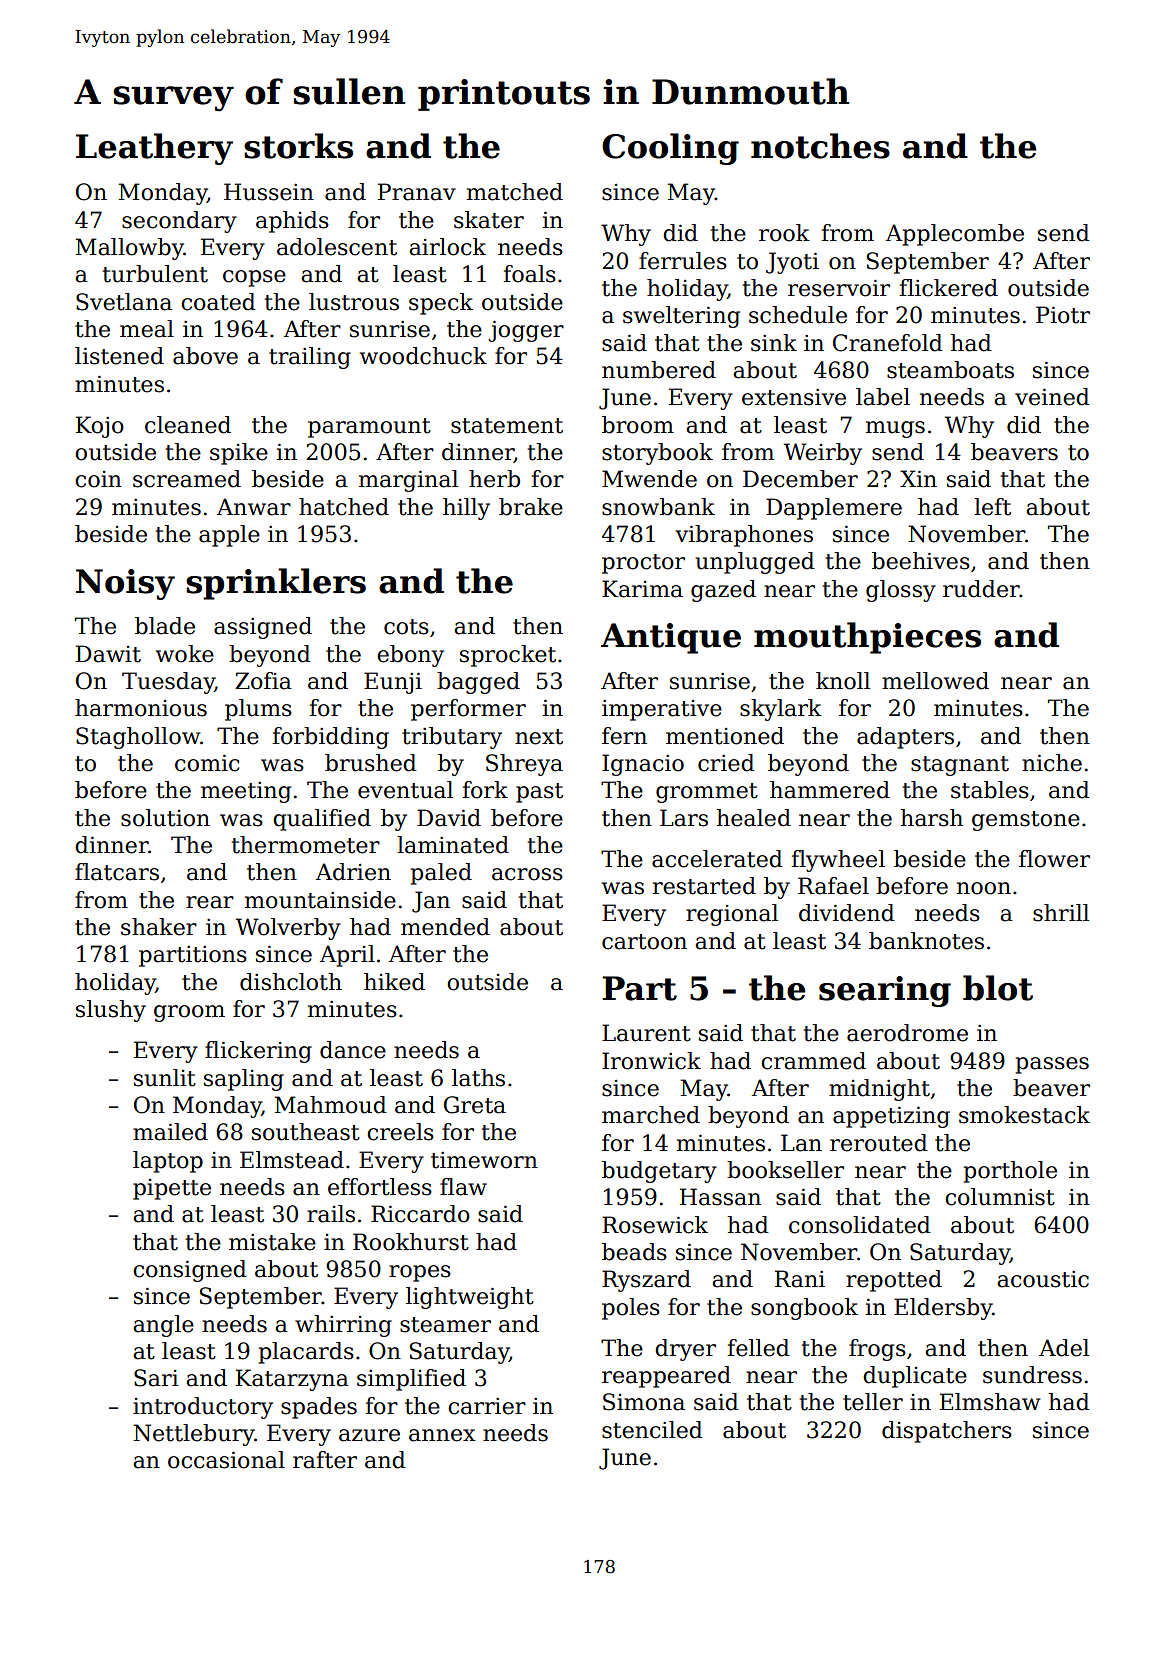 The height and width of the image is (1654, 1165). What do you see at coordinates (442, 1435) in the image?
I see `annex` at bounding box center [442, 1435].
